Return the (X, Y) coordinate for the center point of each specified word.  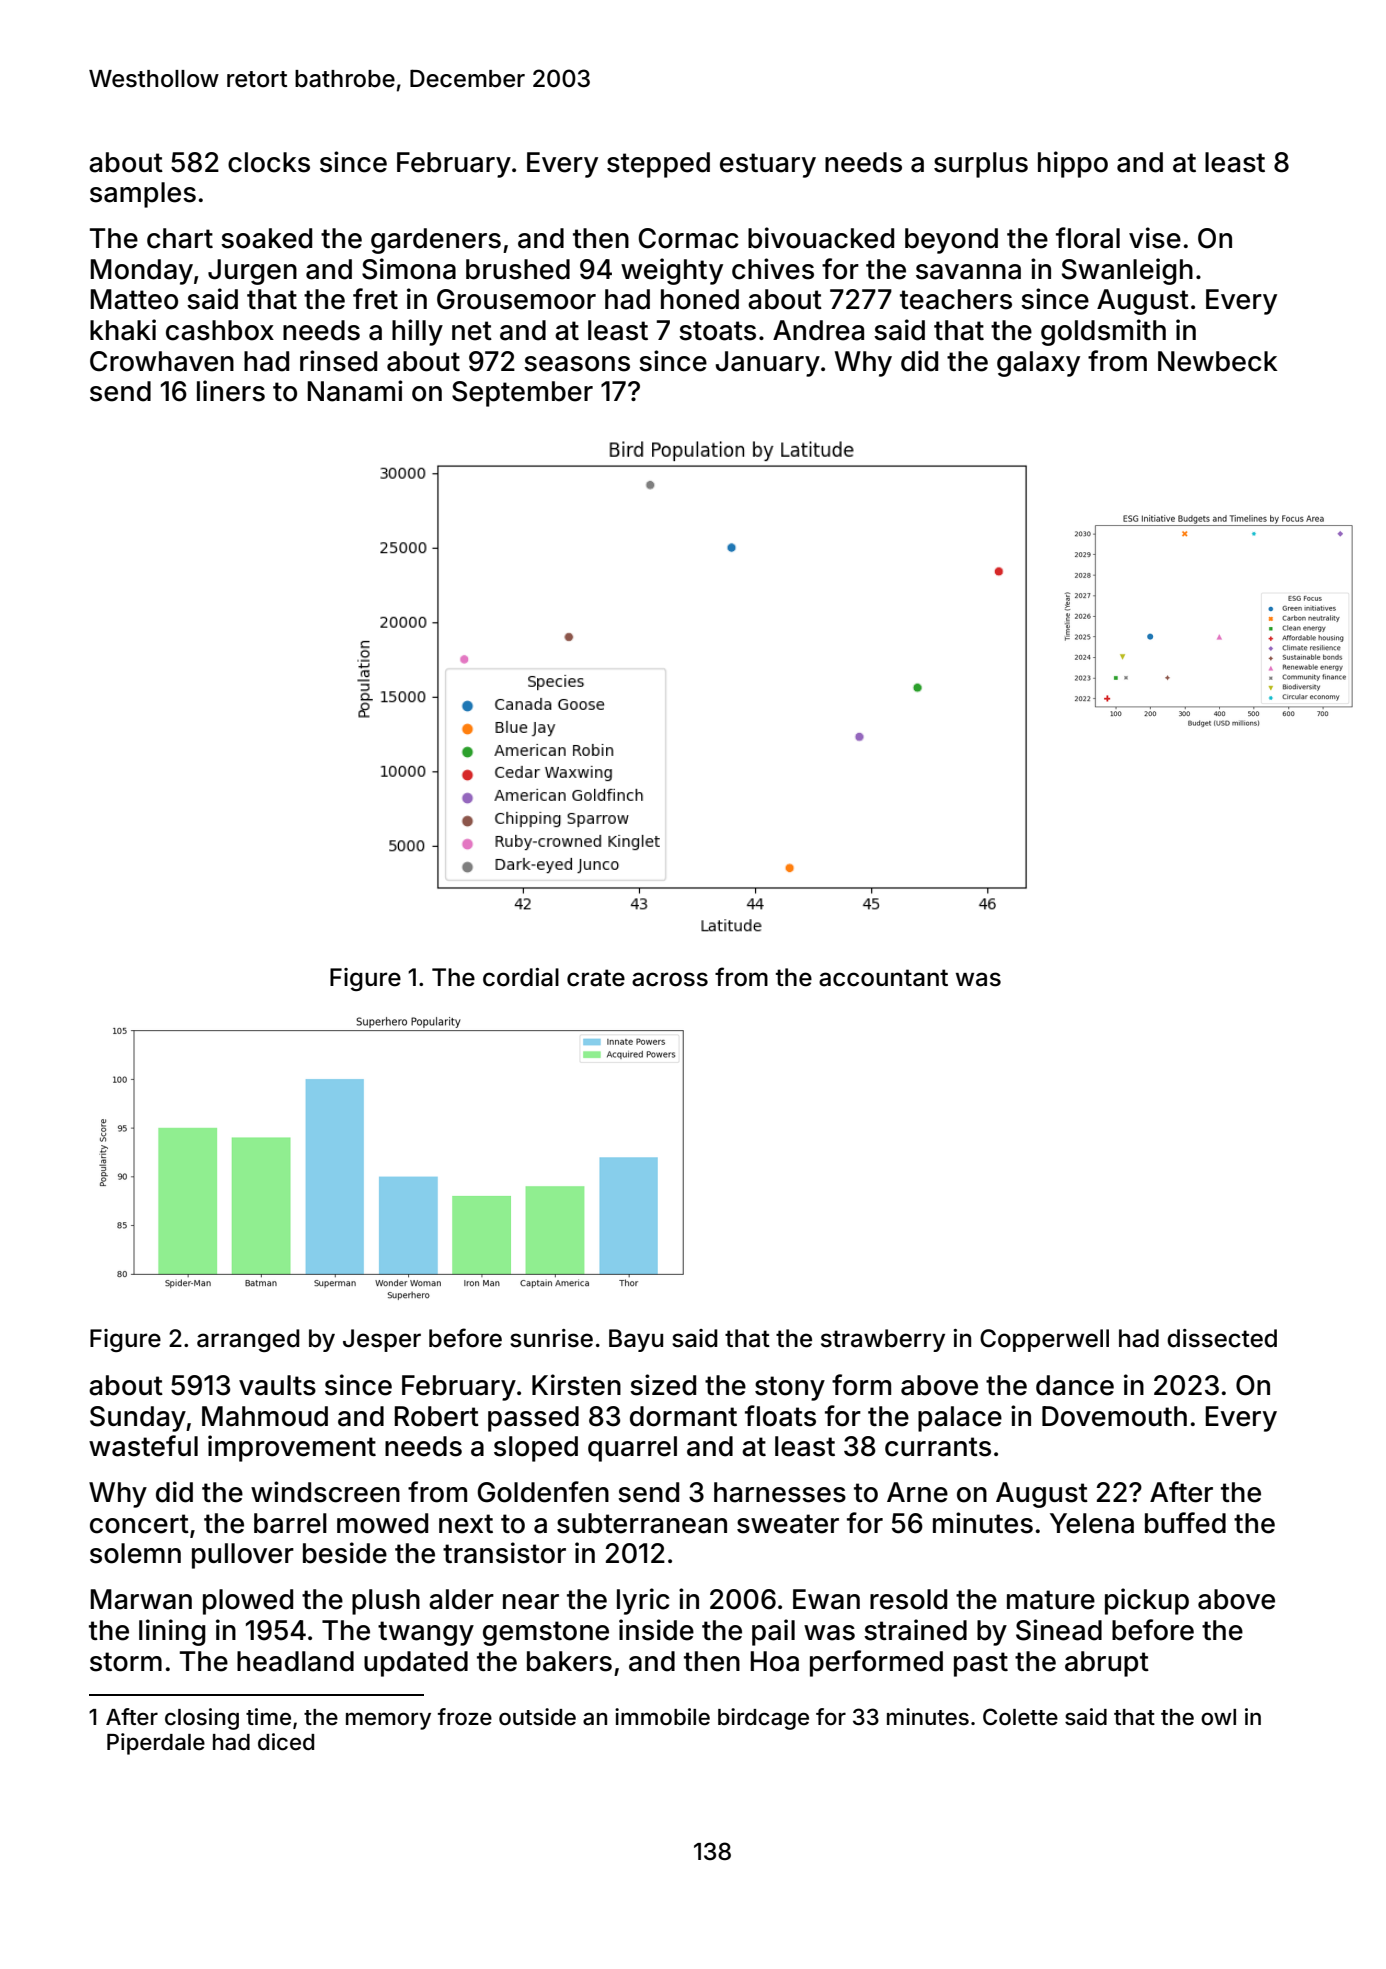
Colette (1020, 1716)
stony (790, 1388)
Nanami (355, 391)
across (670, 979)
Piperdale (156, 1744)
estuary (768, 165)
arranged (248, 1340)
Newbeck (1218, 361)
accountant (883, 978)
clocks (269, 162)
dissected (1222, 1338)
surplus (981, 165)
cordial (521, 977)
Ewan (826, 1599)
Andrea (818, 330)
